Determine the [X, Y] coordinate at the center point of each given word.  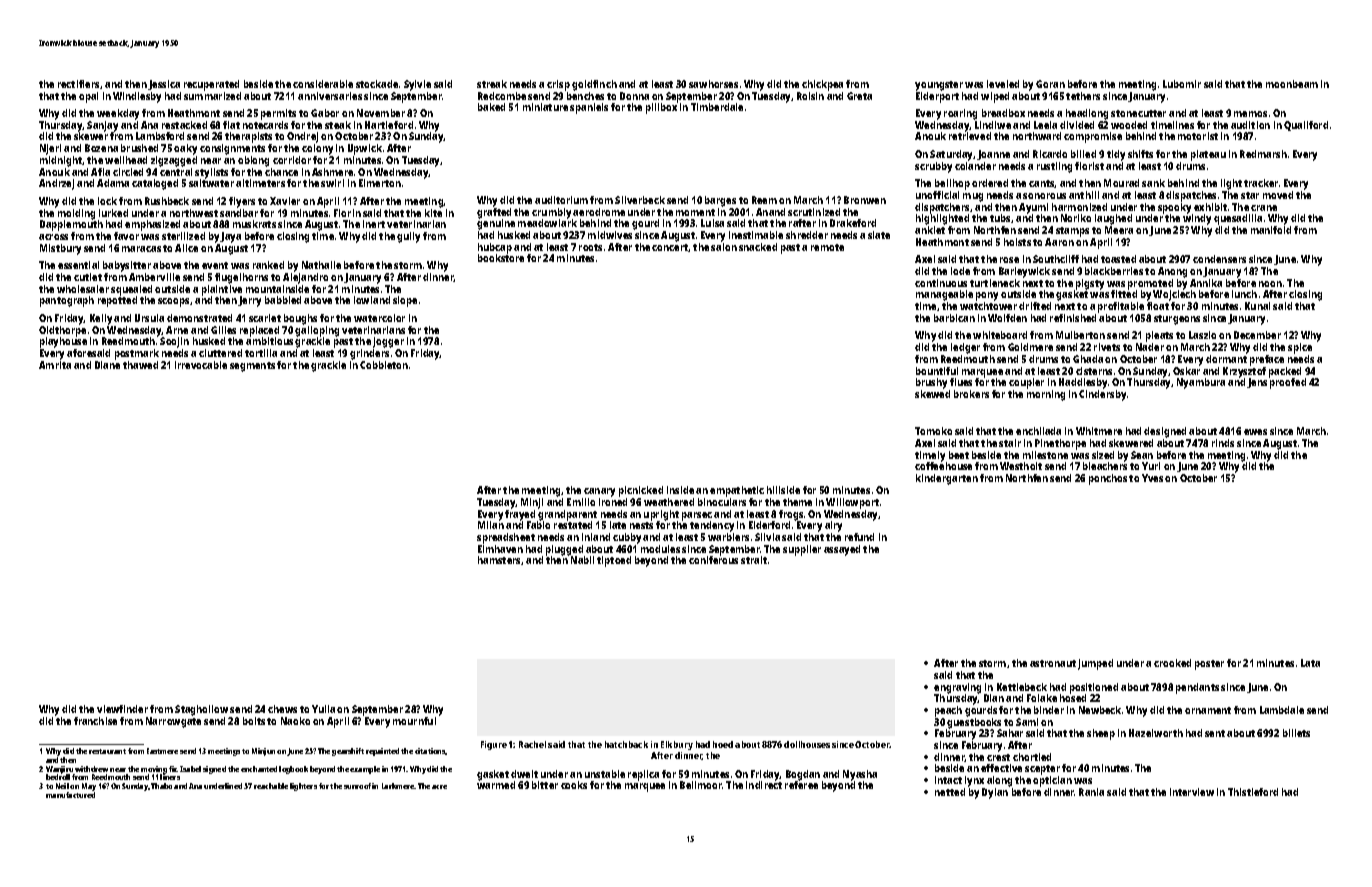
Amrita [55, 365]
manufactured [70, 795]
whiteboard [1000, 335]
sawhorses [713, 84]
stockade [377, 84]
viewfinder [122, 709]
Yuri [1151, 466]
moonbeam [1292, 84]
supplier [802, 550]
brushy [931, 383]
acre [439, 787]
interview [1192, 792]
